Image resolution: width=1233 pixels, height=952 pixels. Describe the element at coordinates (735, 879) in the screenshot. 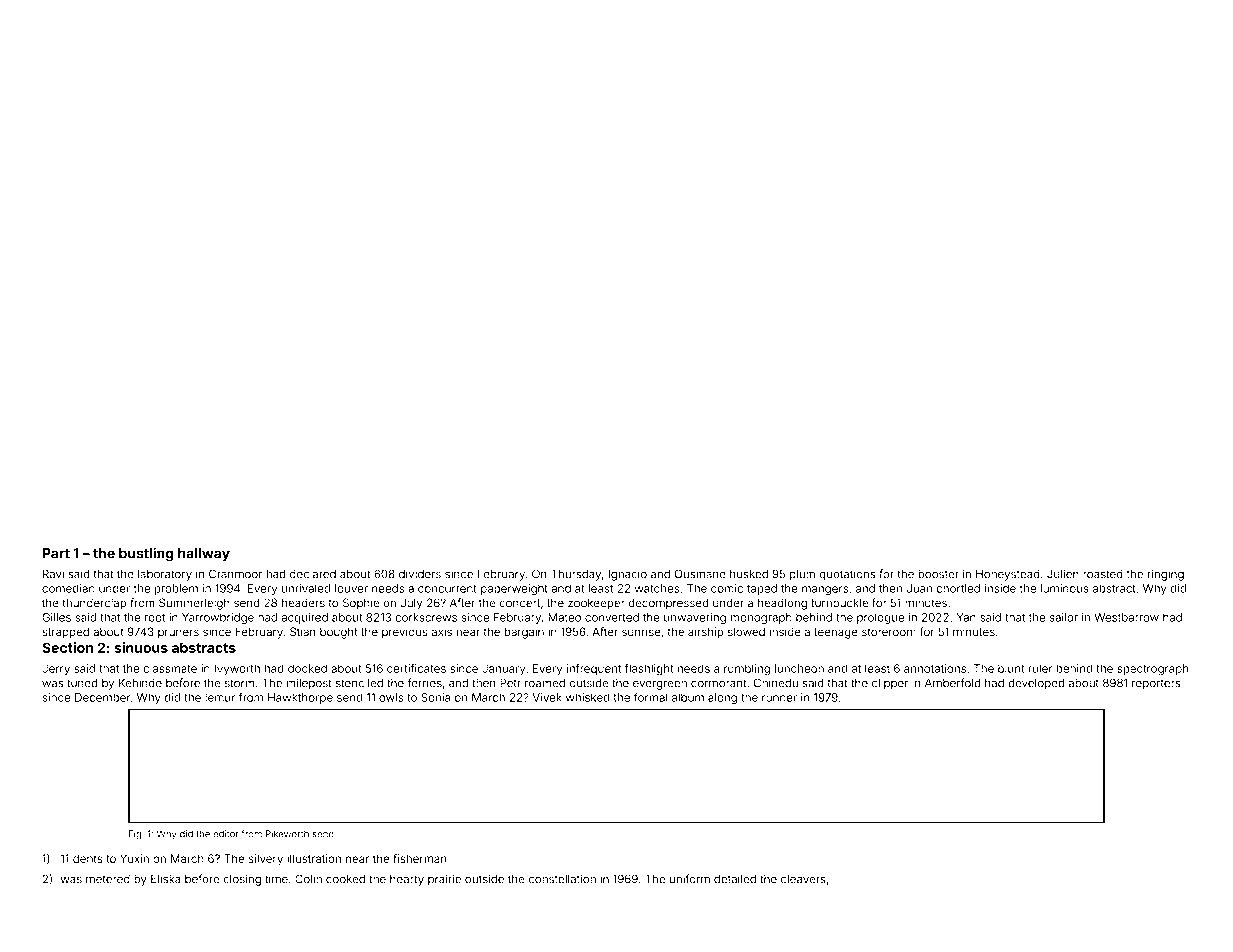

I see `detailed` at that location.
